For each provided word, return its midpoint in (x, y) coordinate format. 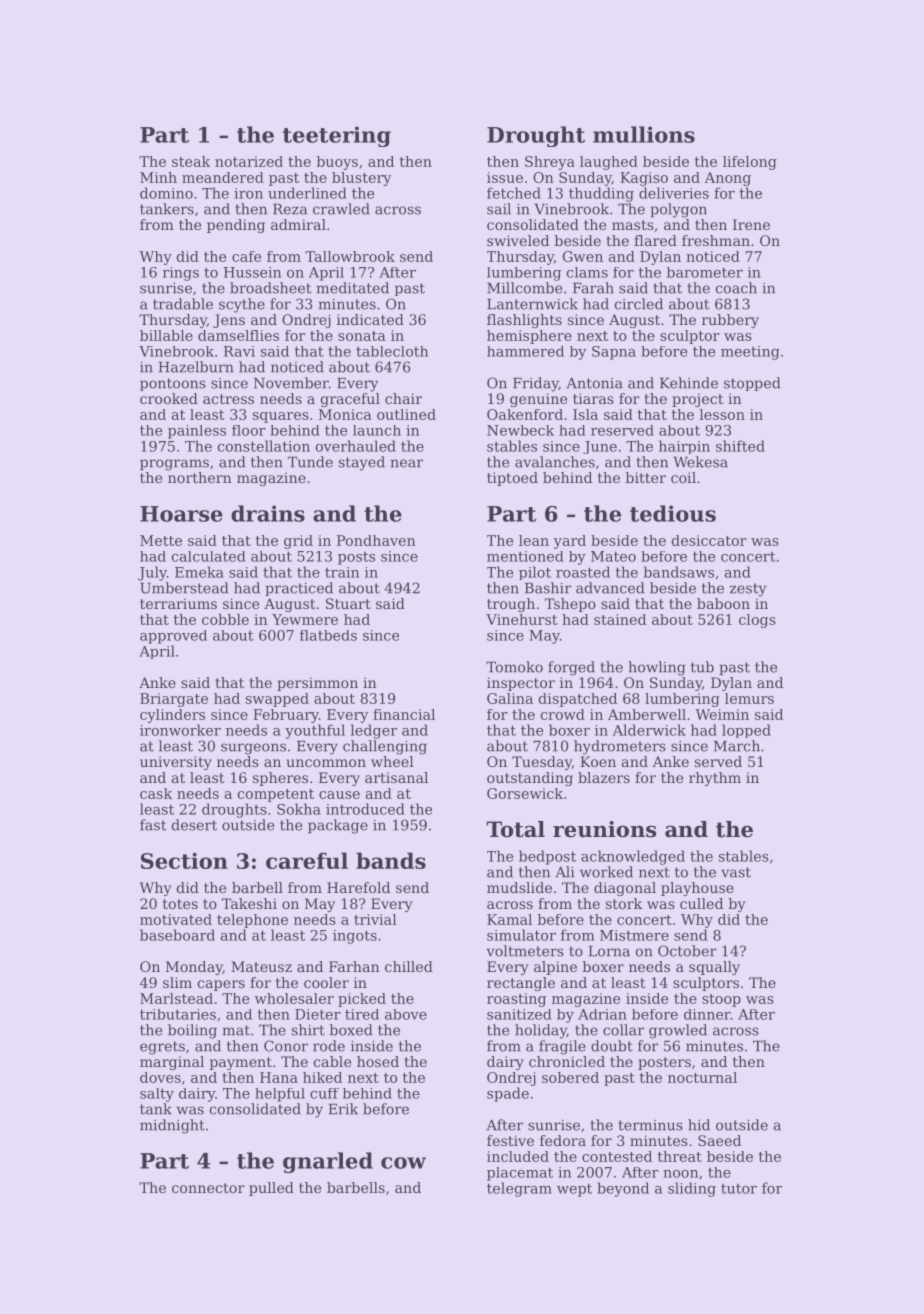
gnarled (328, 1162)
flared (655, 240)
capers (221, 985)
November (291, 383)
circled (639, 304)
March (737, 746)
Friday (536, 384)
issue (505, 177)
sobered (570, 1077)
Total (515, 829)
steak (191, 161)
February (286, 716)
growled (678, 1031)
